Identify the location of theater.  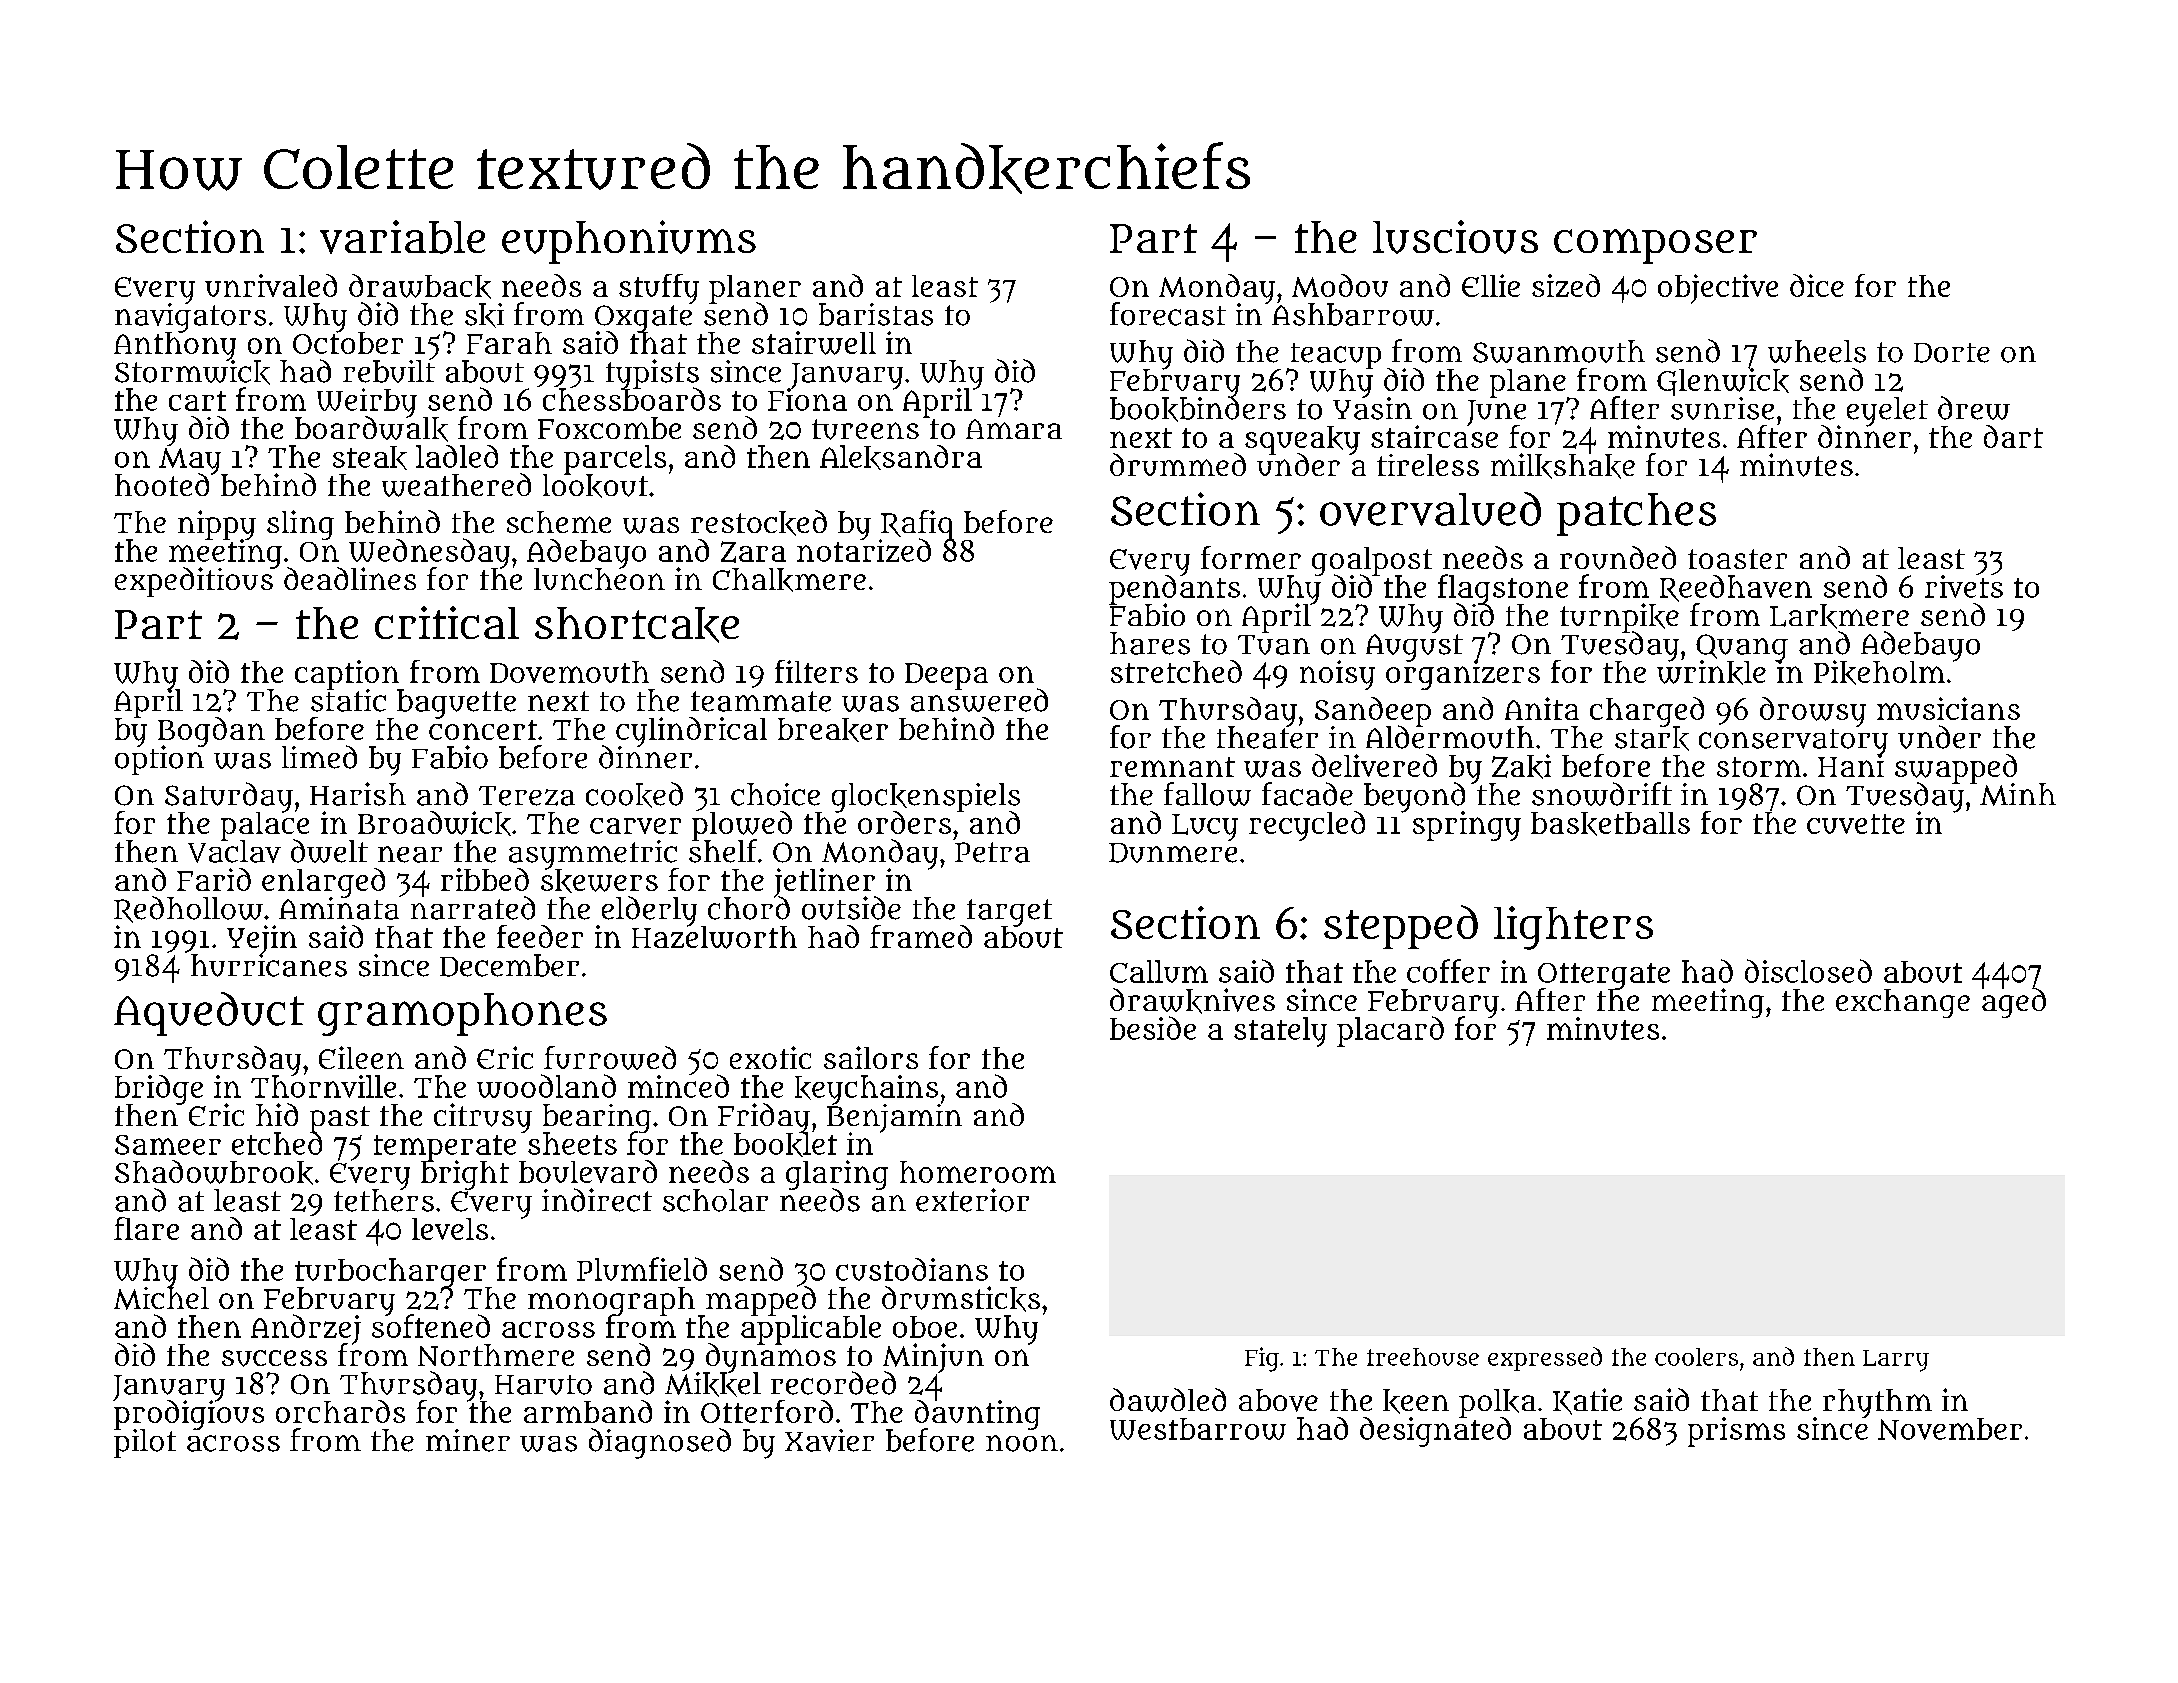
(1267, 738).
